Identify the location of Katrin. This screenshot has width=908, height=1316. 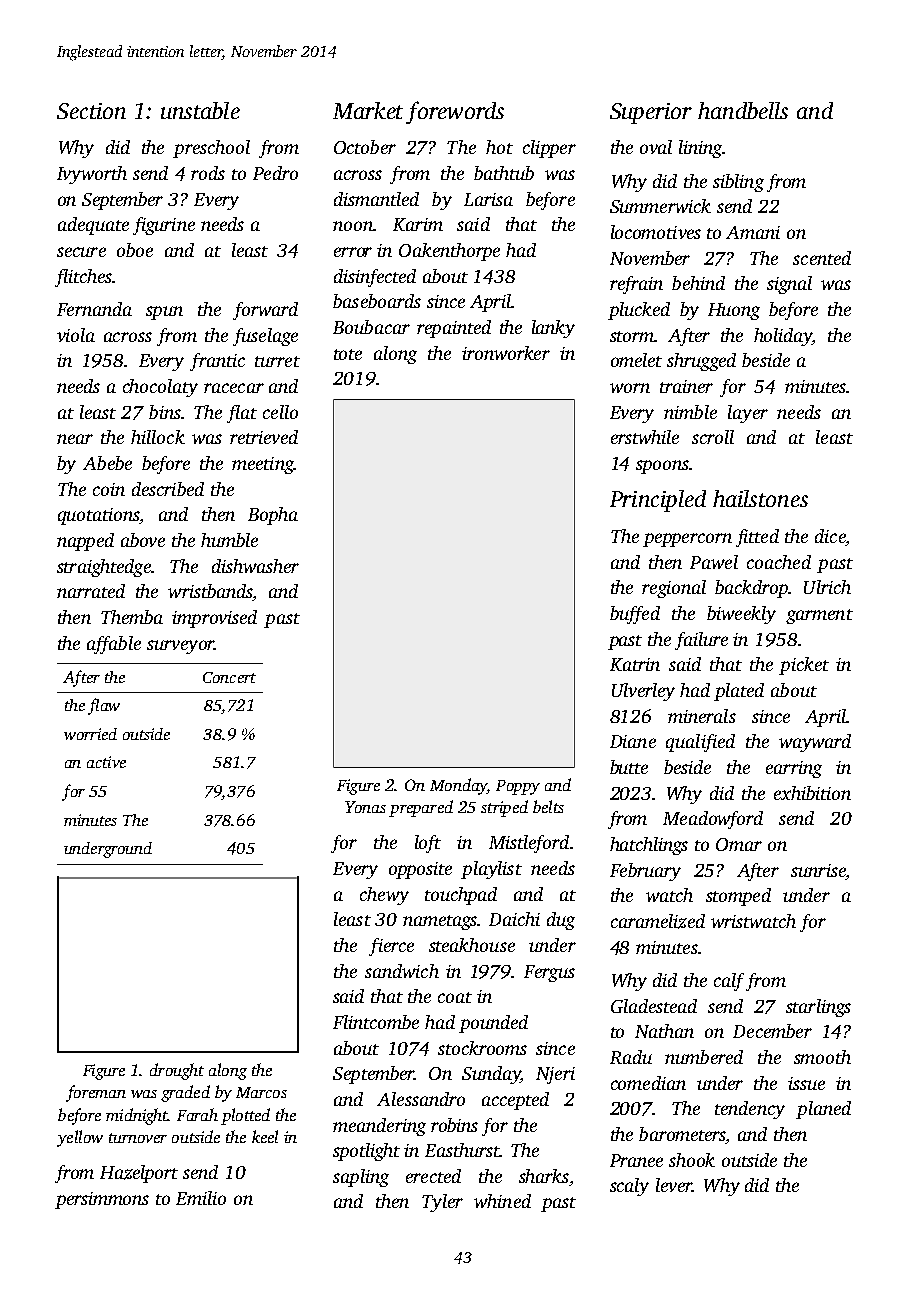
(635, 664).
